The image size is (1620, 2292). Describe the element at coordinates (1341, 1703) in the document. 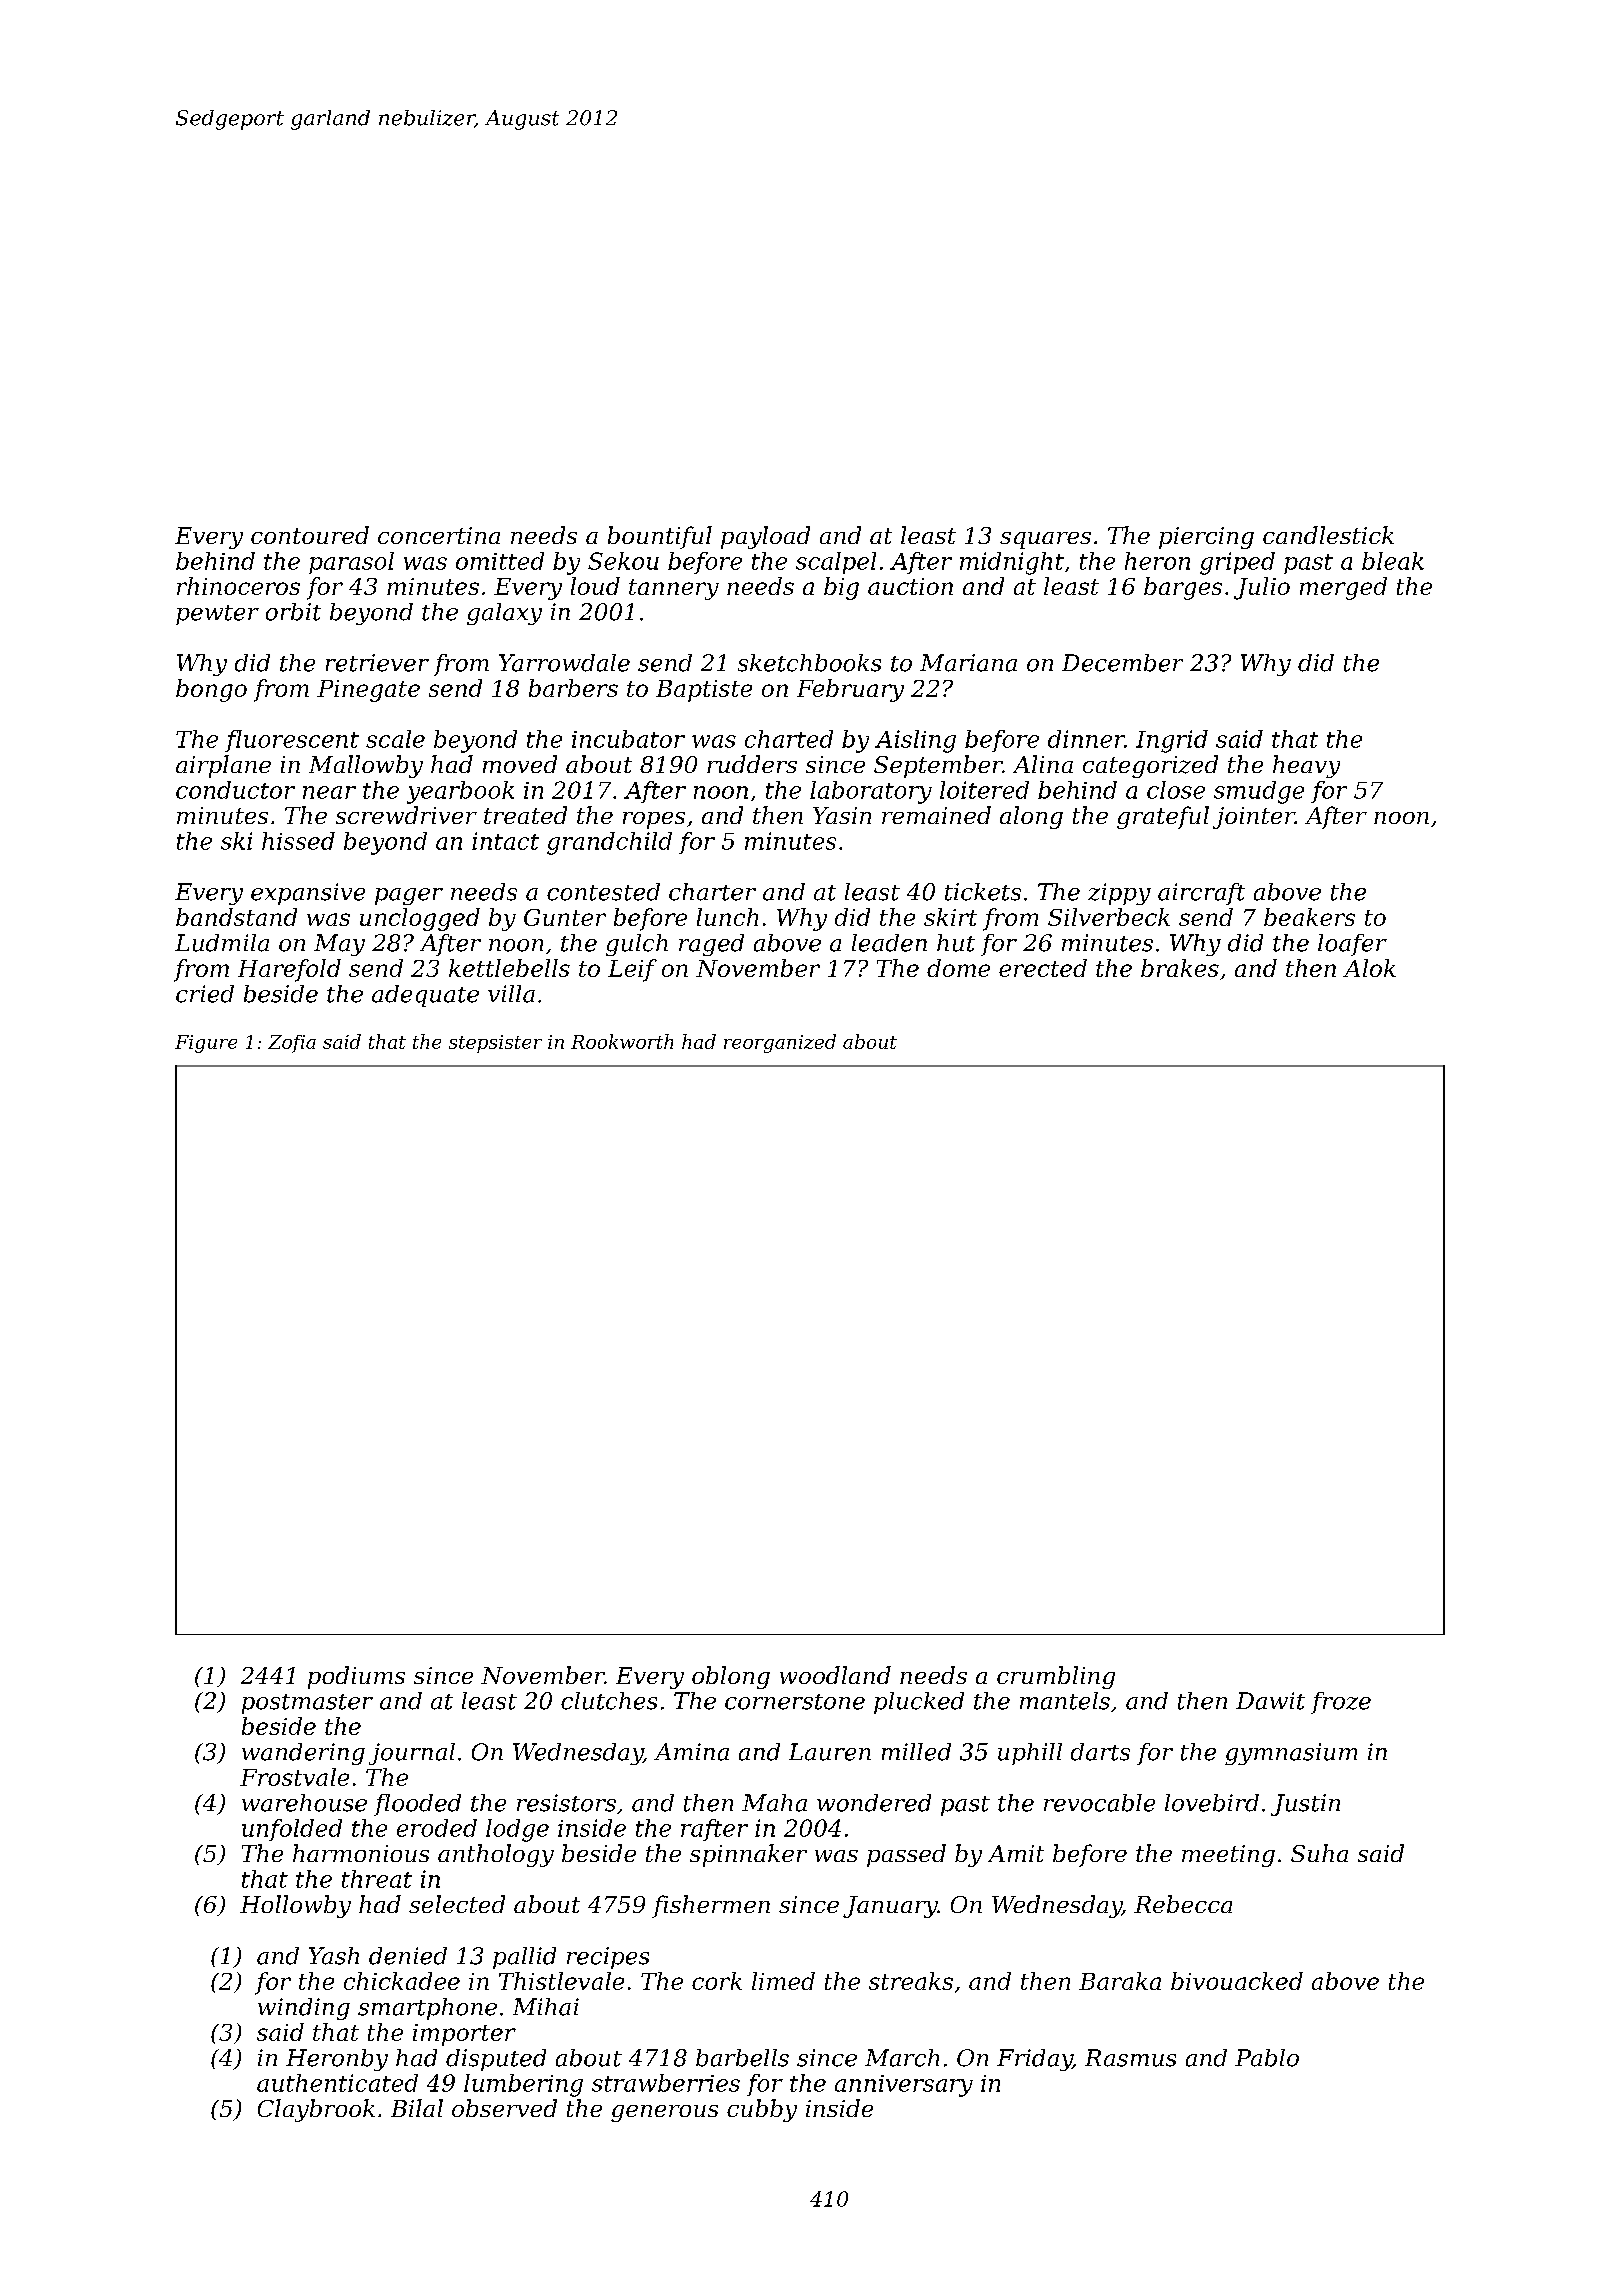

I see `froze` at that location.
